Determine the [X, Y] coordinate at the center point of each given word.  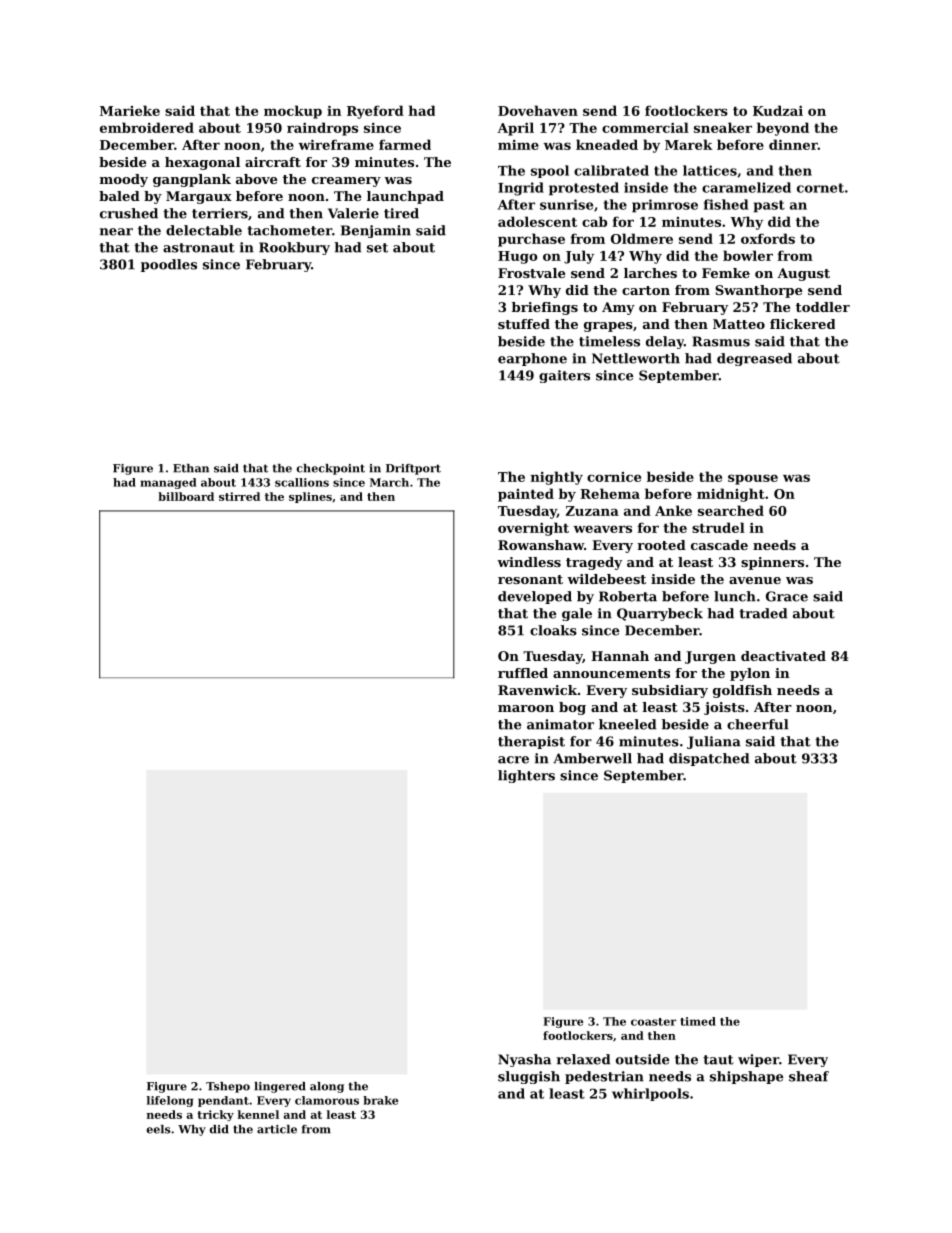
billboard [186, 496]
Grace [787, 596]
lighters [526, 776]
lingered [280, 1087]
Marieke [130, 110]
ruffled [523, 673]
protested [584, 189]
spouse [753, 479]
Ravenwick [537, 690]
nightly [557, 478]
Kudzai [778, 110]
